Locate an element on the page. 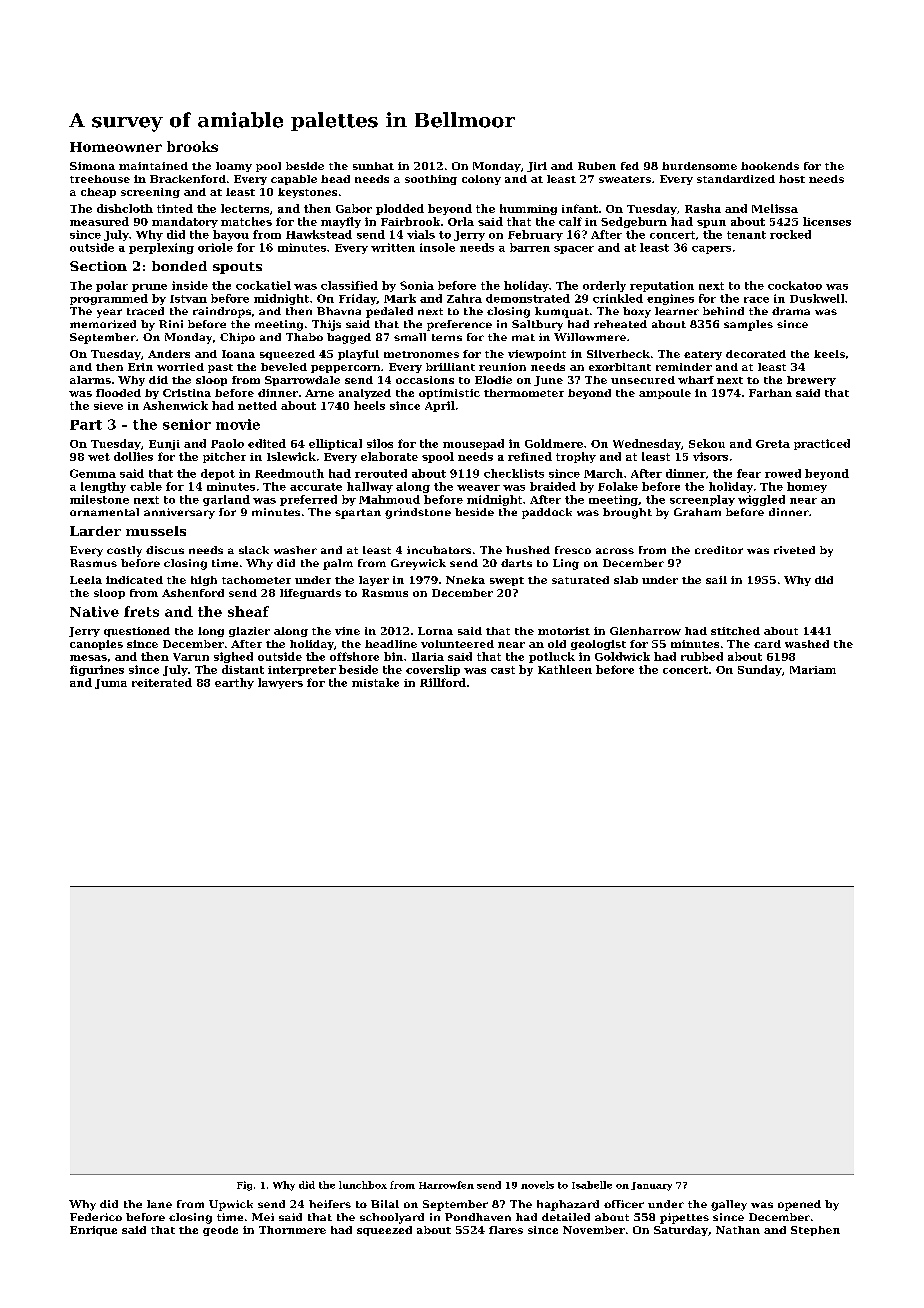 This document has width=924, height=1308. loamy is located at coordinates (234, 167).
